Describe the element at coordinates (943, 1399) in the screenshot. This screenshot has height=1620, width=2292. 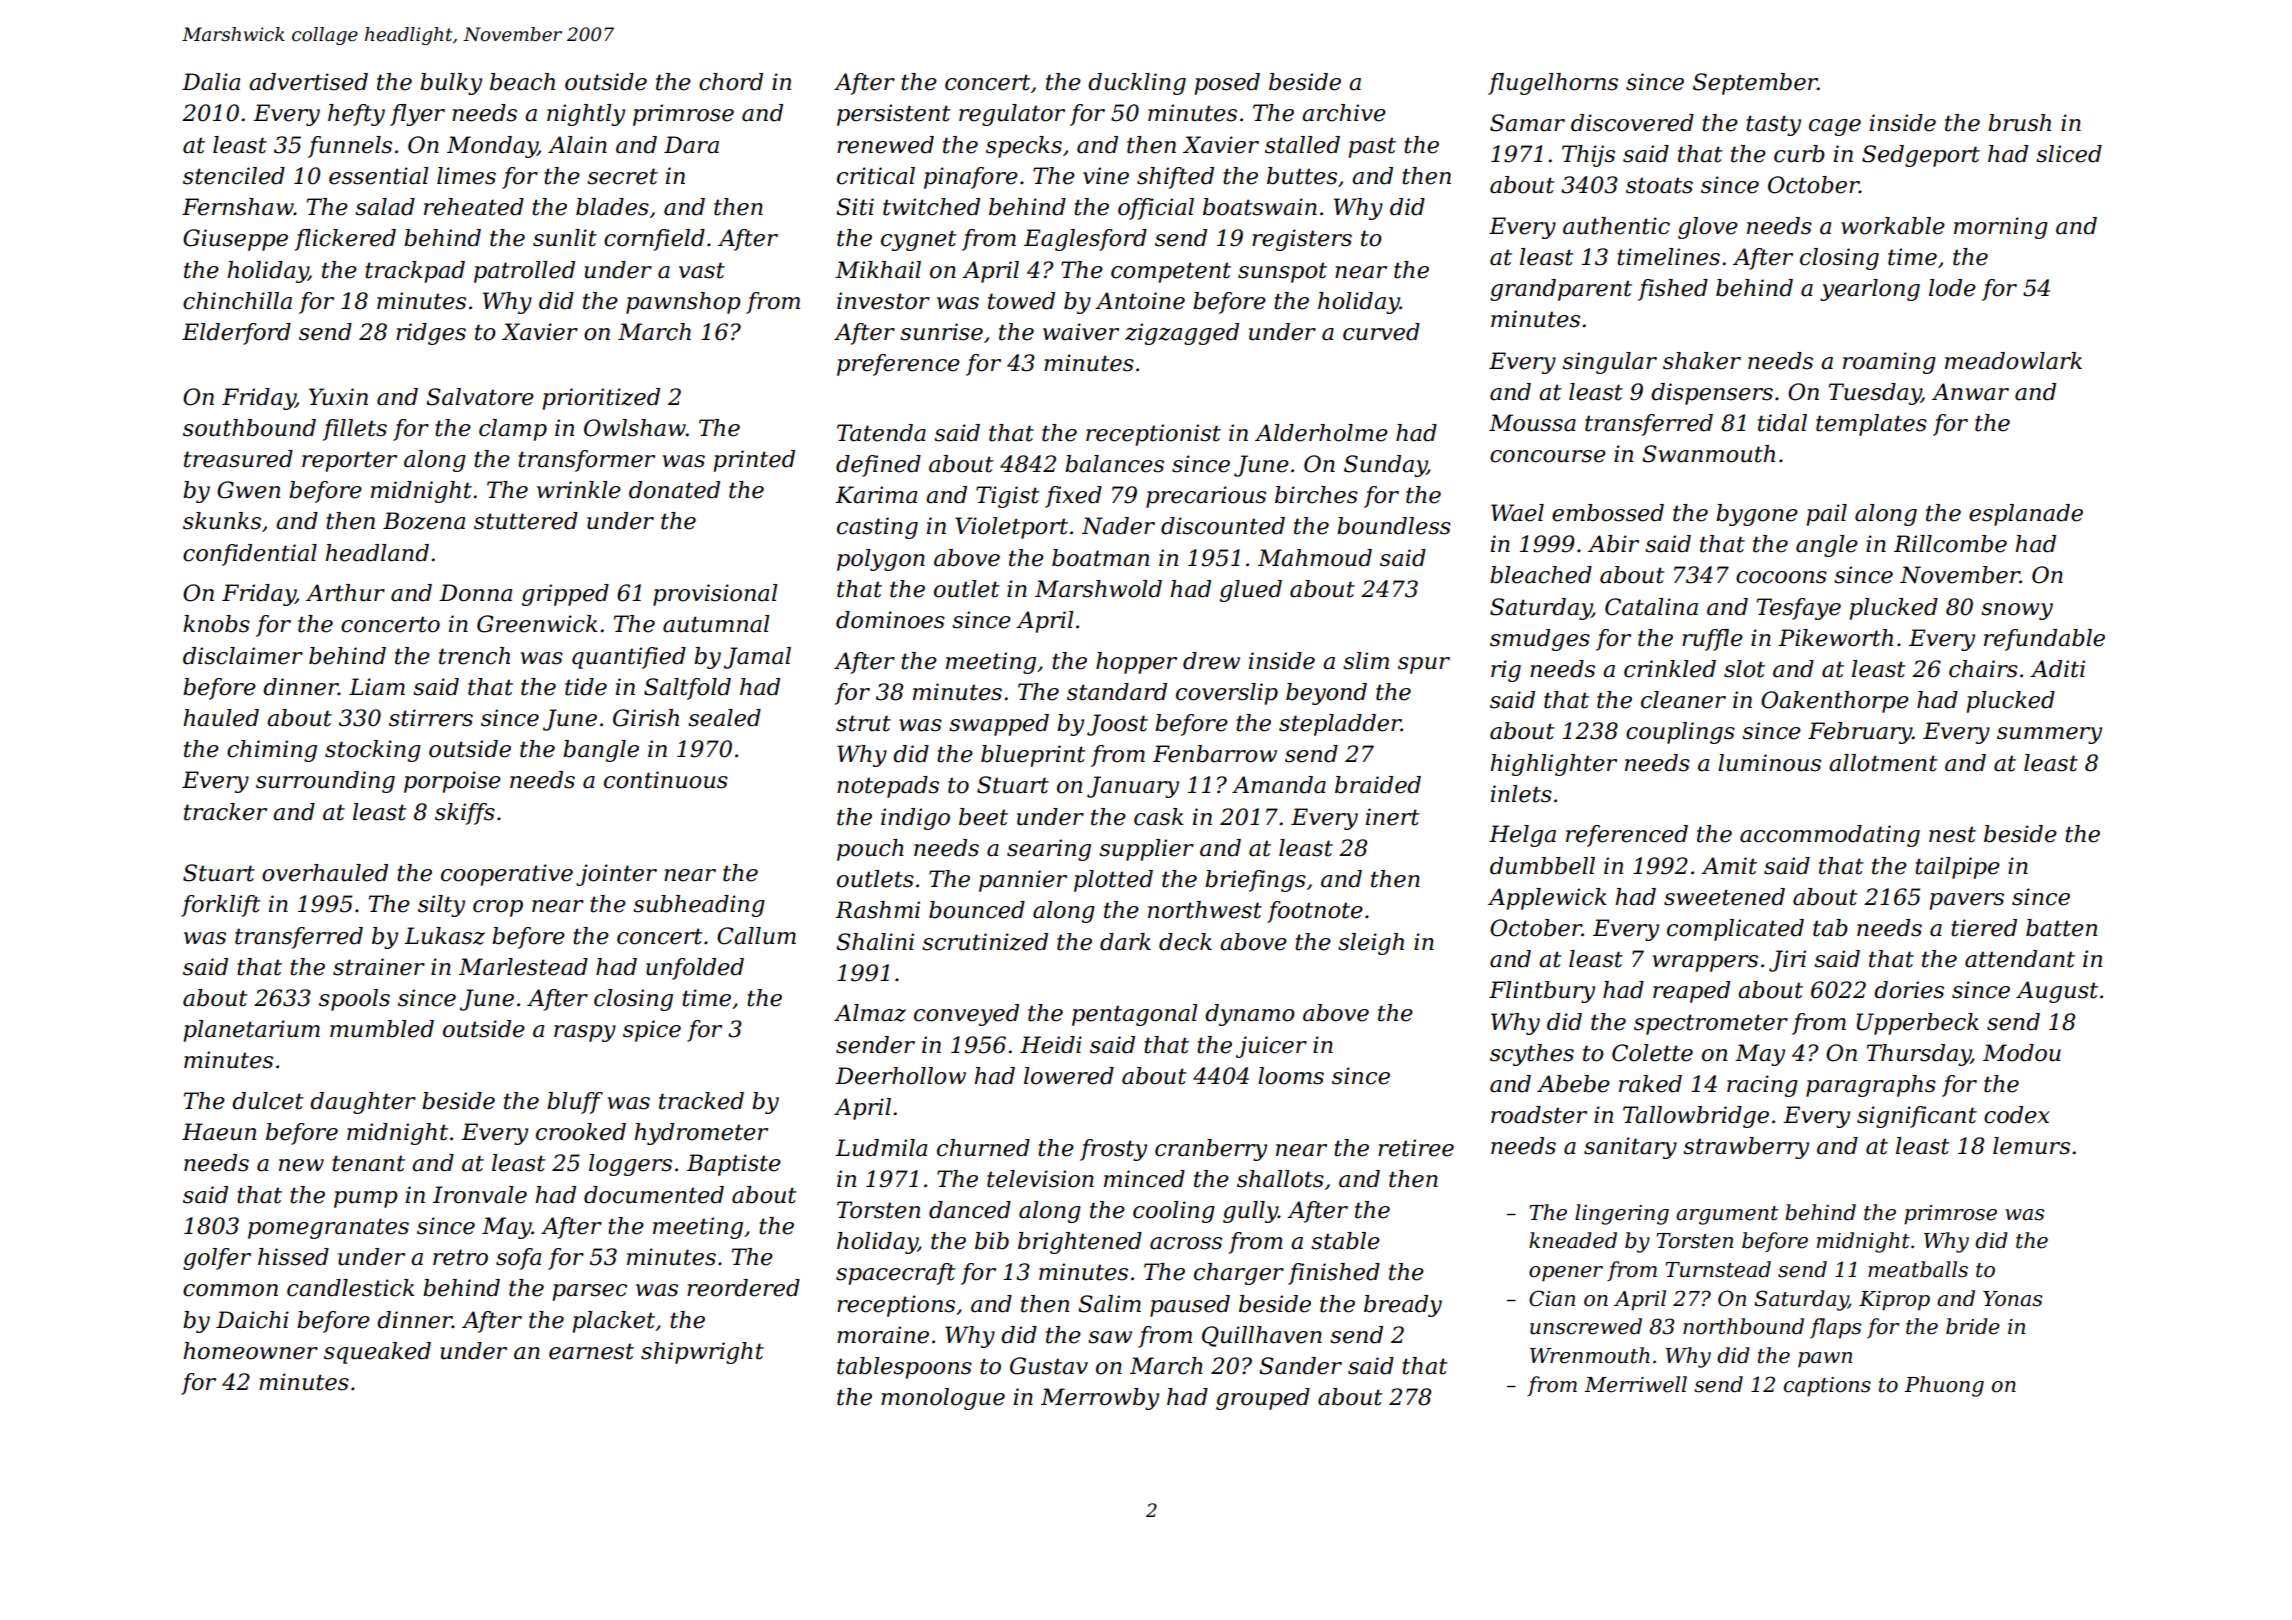
I see `monologue` at that location.
